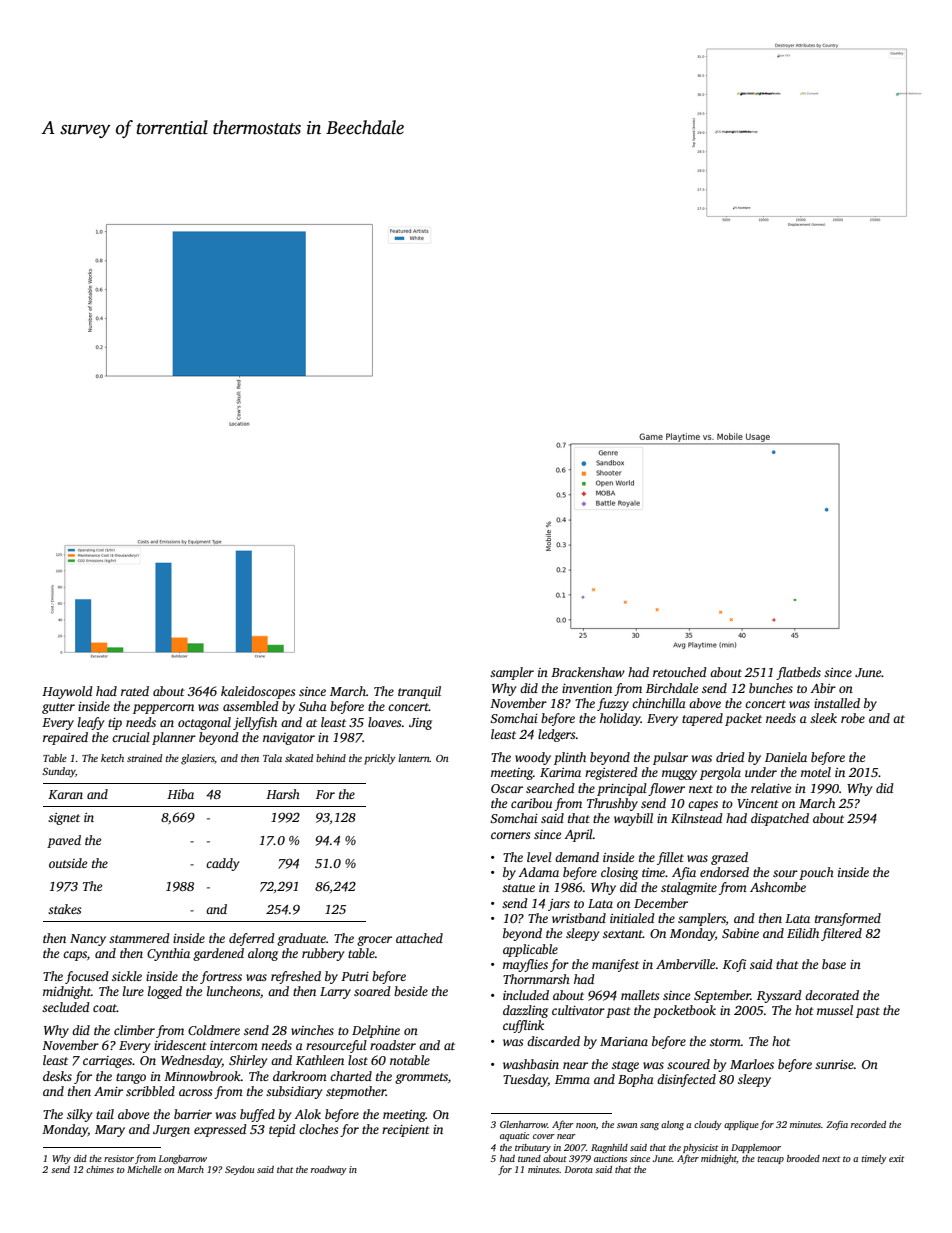 Image resolution: width=952 pixels, height=1233 pixels. What do you see at coordinates (239, 1170) in the image?
I see `Seydou` at bounding box center [239, 1170].
